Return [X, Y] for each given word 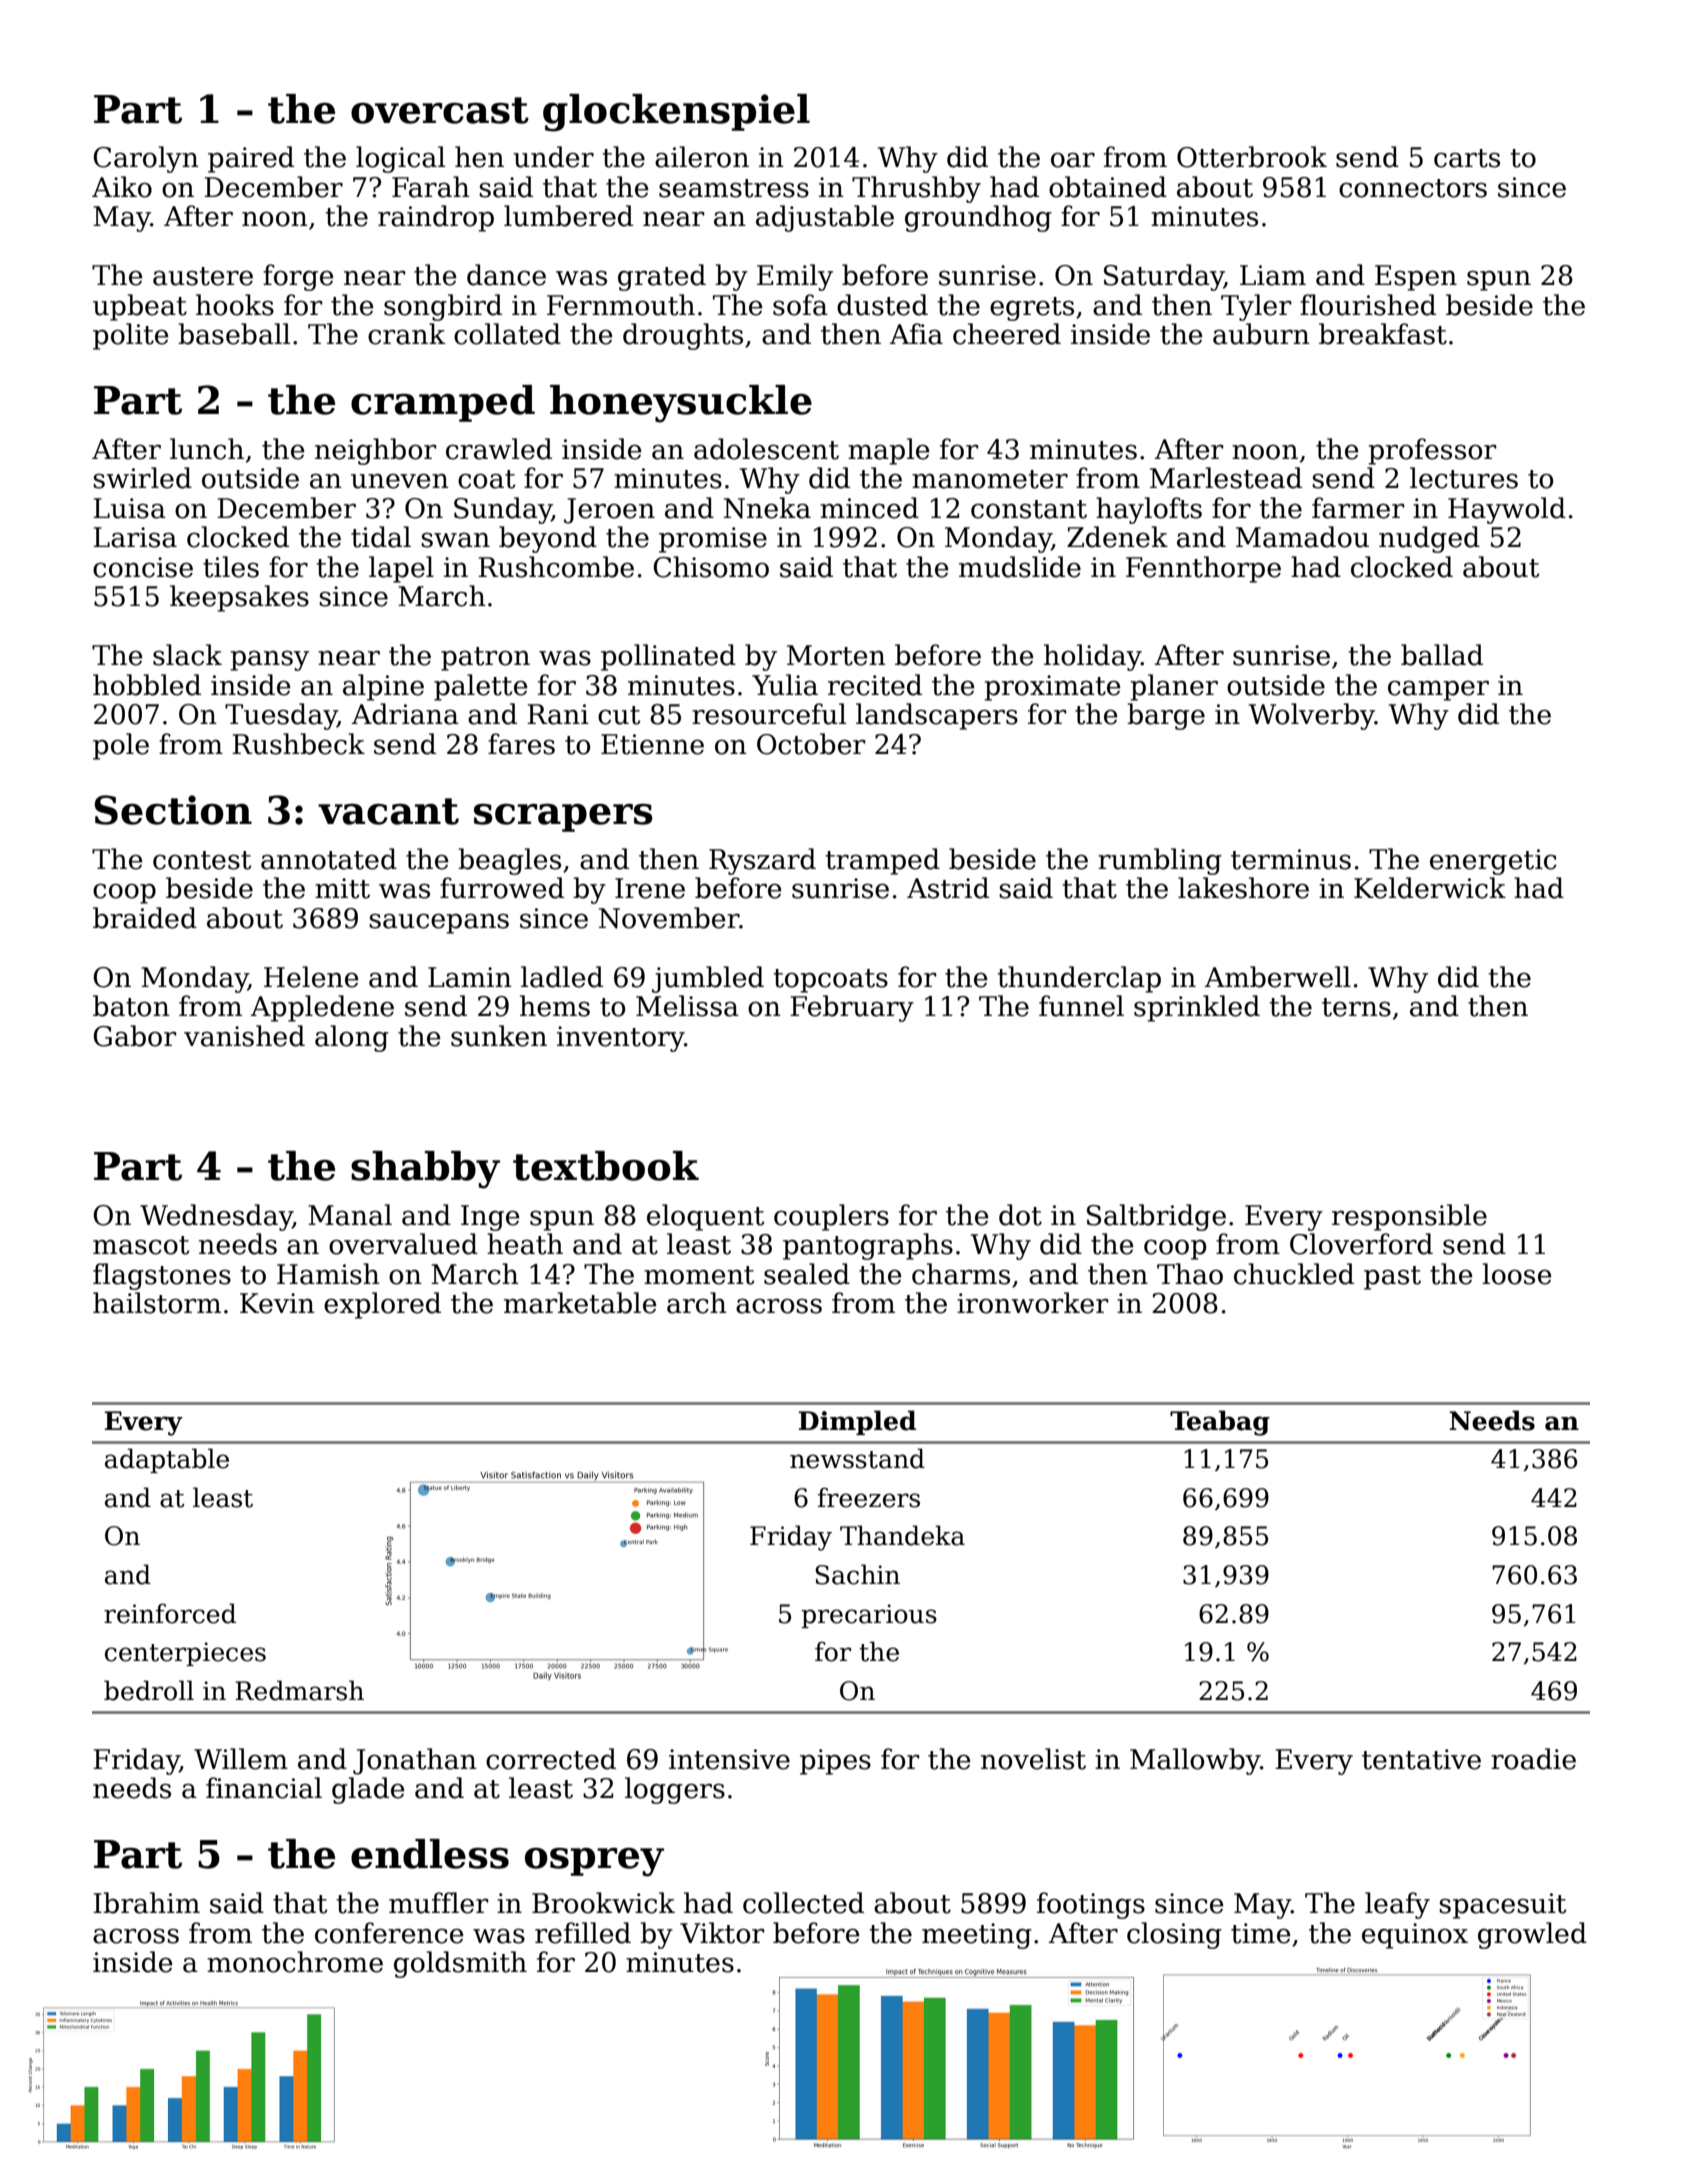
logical [400, 159]
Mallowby [1195, 1761]
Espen [1416, 278]
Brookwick [603, 1903]
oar [1073, 160]
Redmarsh [299, 1690]
